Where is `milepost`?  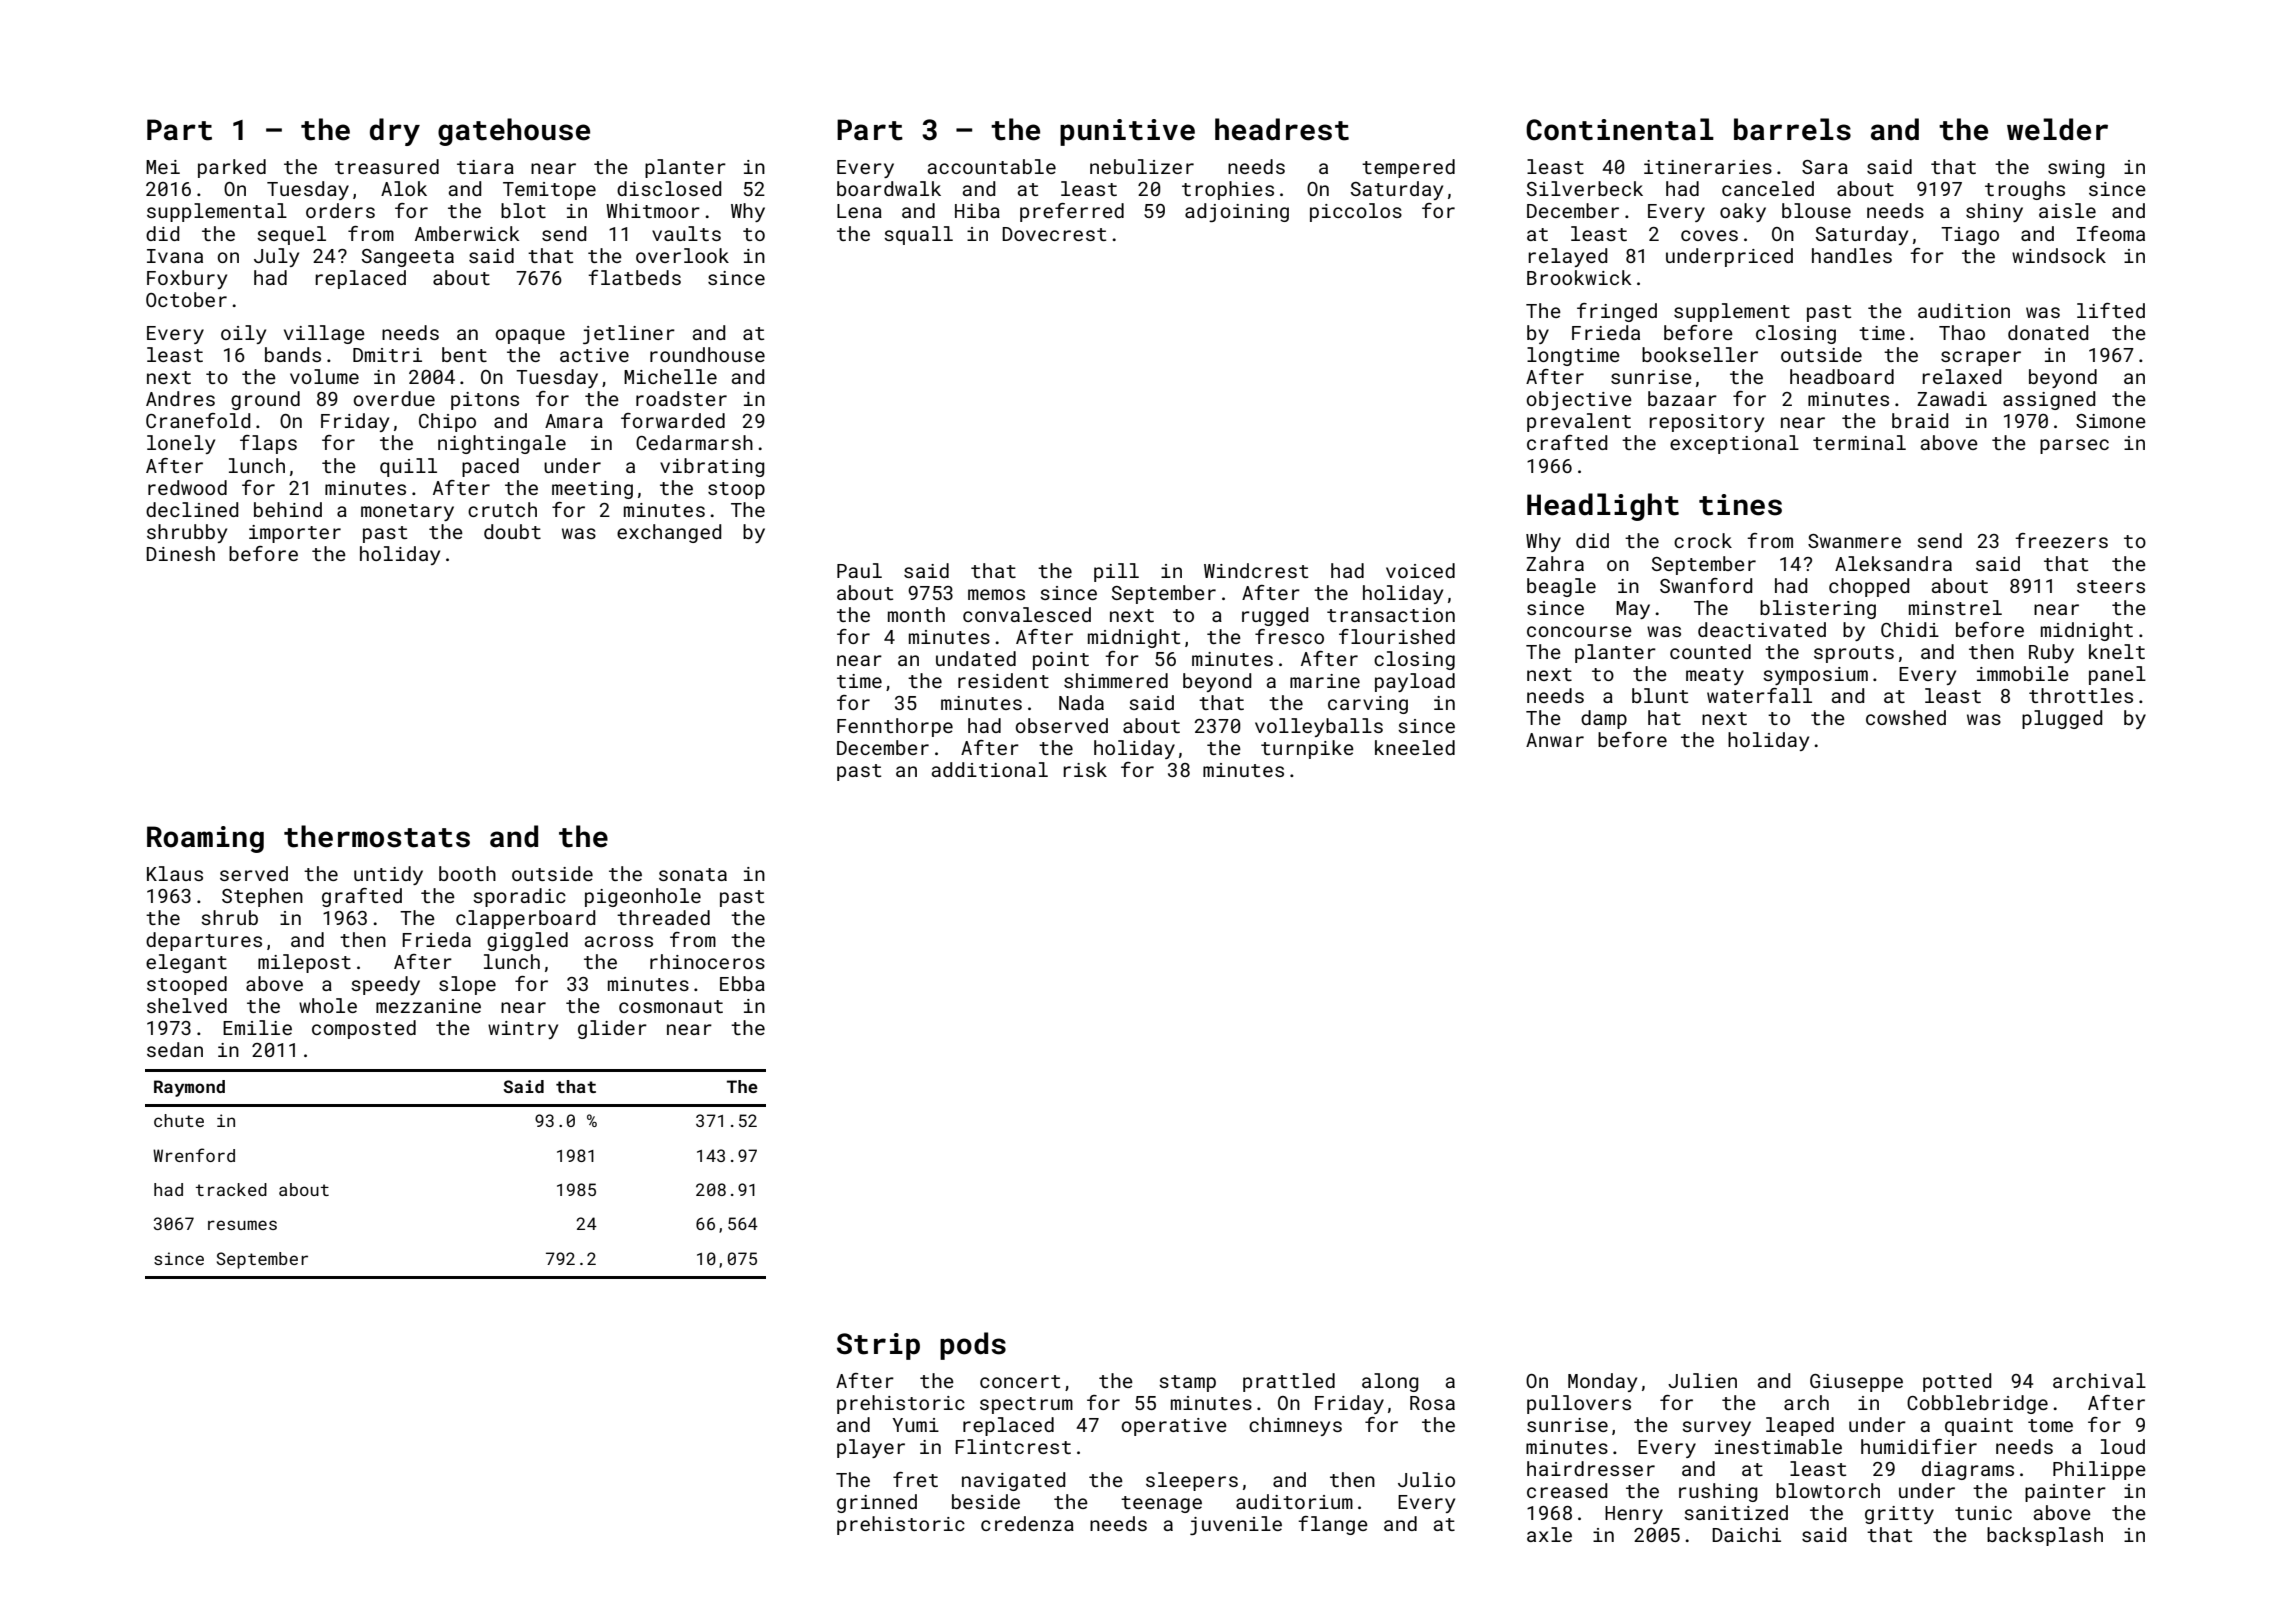 milepost is located at coordinates (304, 963).
